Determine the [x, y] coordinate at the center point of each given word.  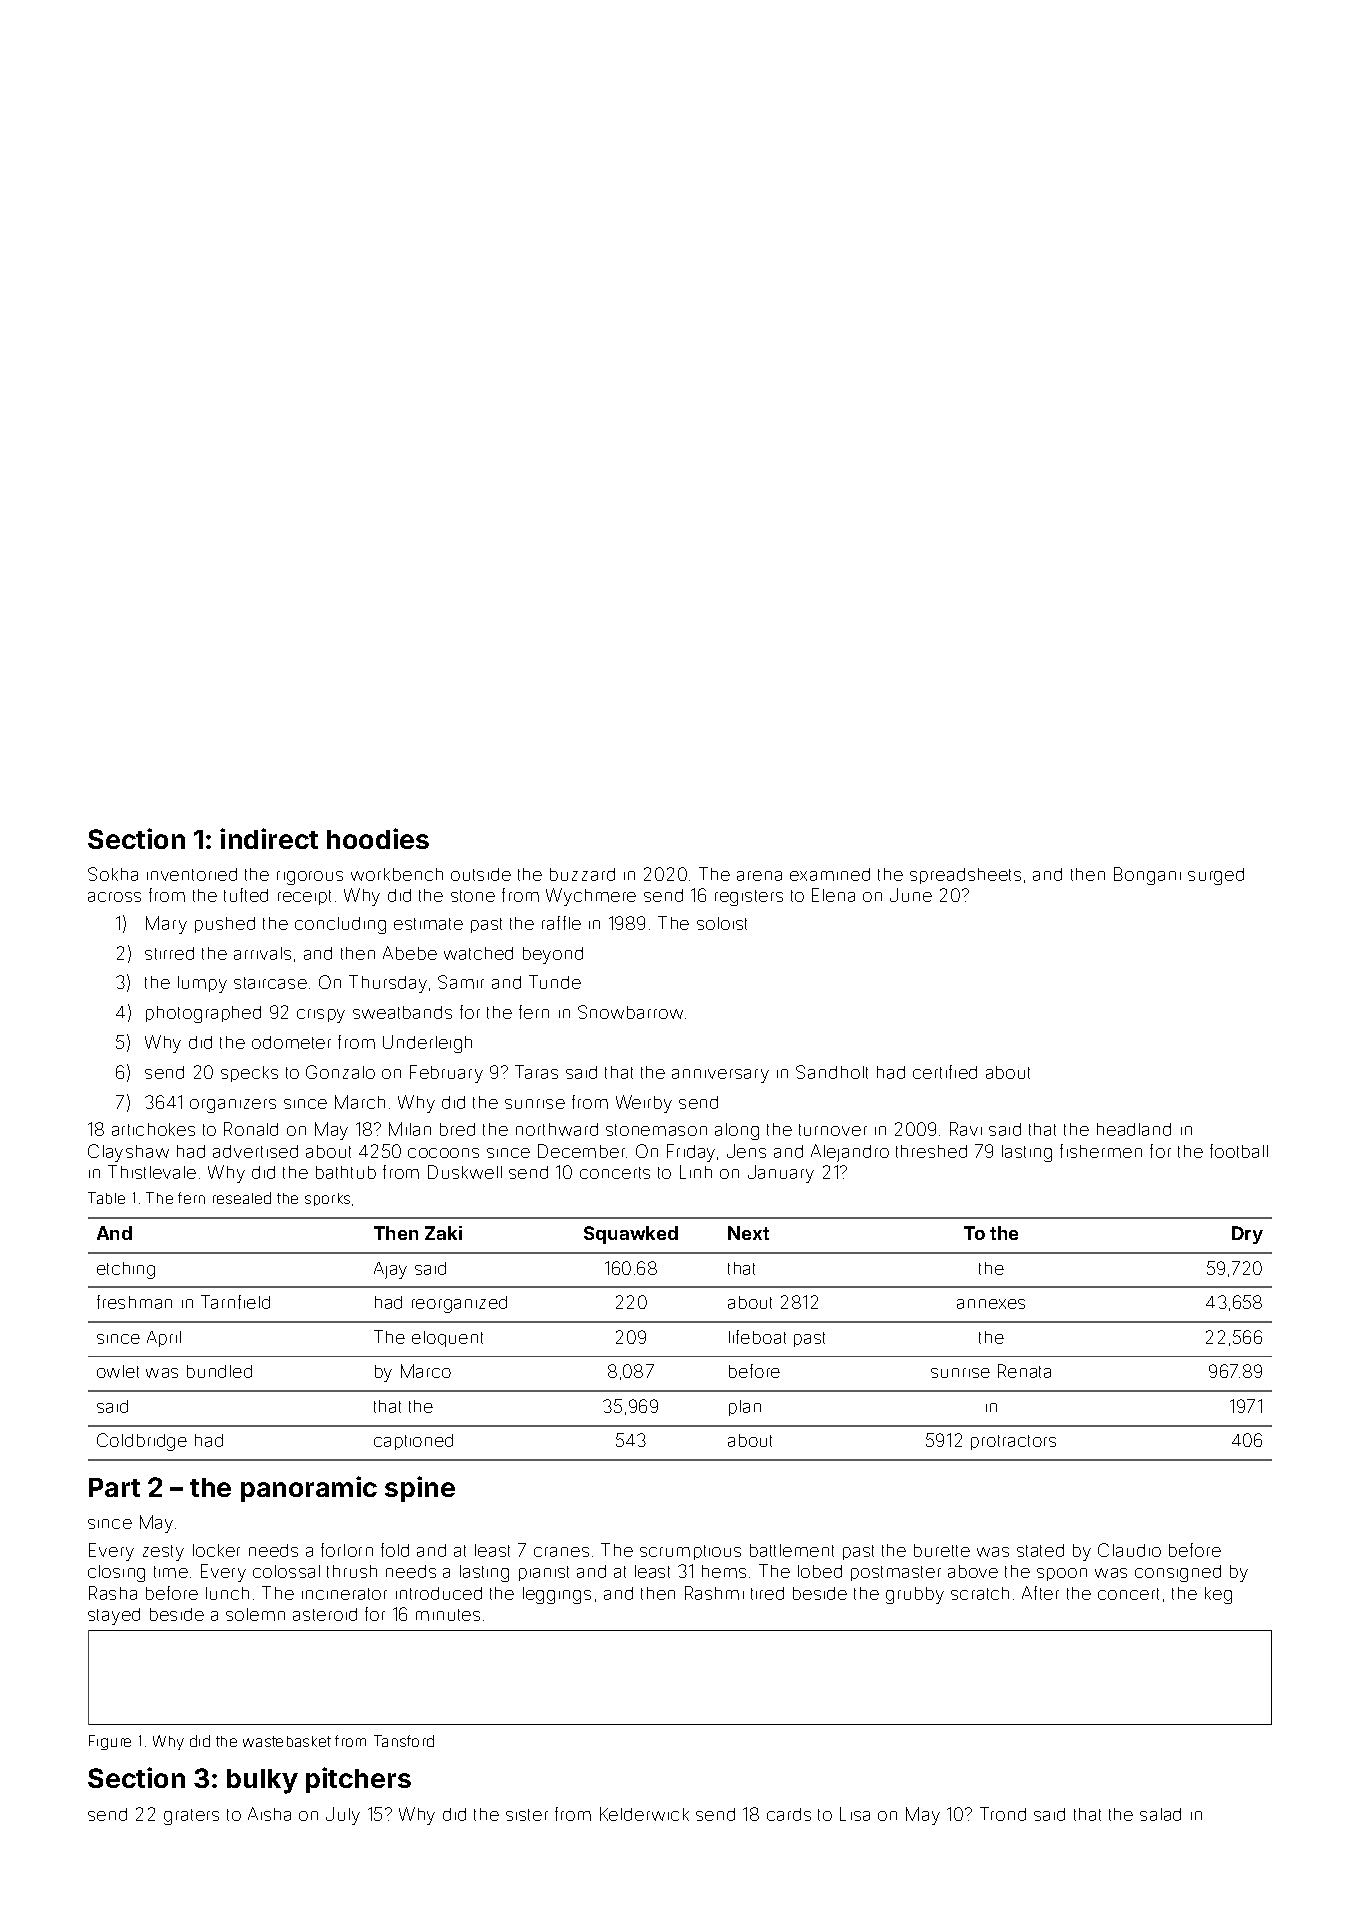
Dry [1247, 1235]
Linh [696, 1172]
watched [478, 953]
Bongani [1147, 876]
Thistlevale [152, 1172]
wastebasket [287, 1741]
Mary [166, 925]
